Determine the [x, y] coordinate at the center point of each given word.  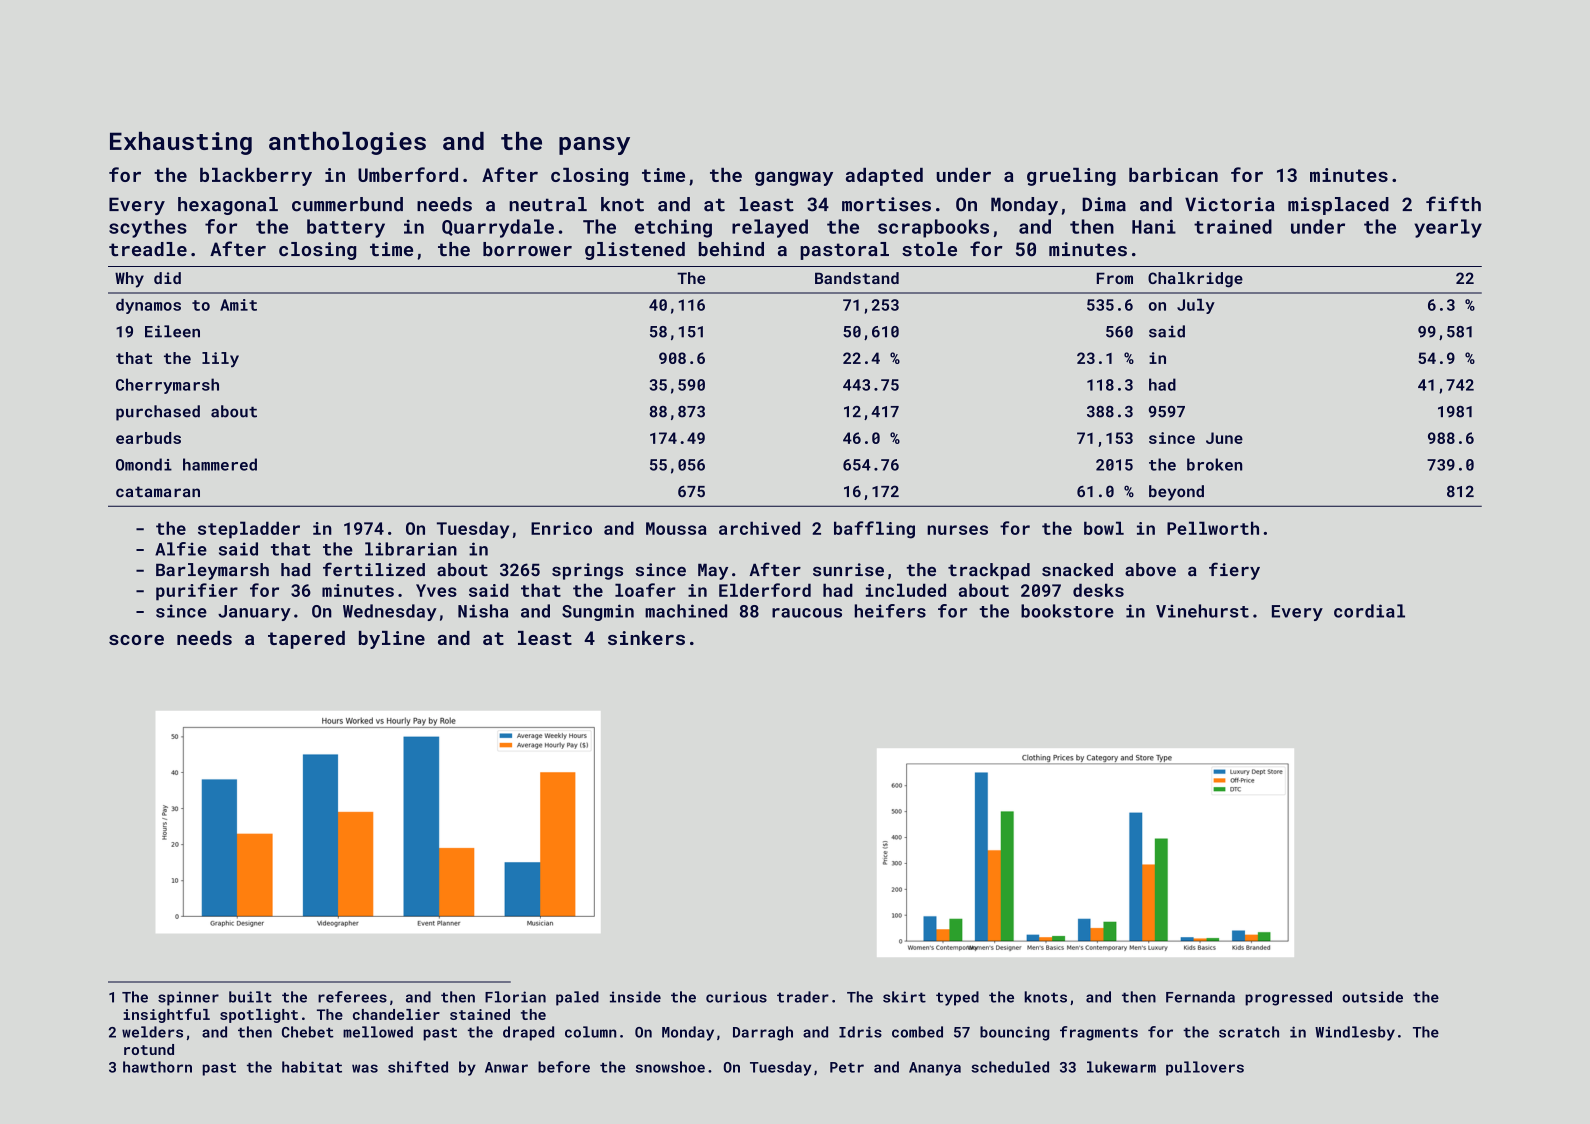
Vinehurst [1202, 611]
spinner [188, 998]
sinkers [646, 638]
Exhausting [181, 143]
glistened [635, 251]
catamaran [158, 492]
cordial [1369, 611]
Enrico [561, 528]
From [1115, 278]
